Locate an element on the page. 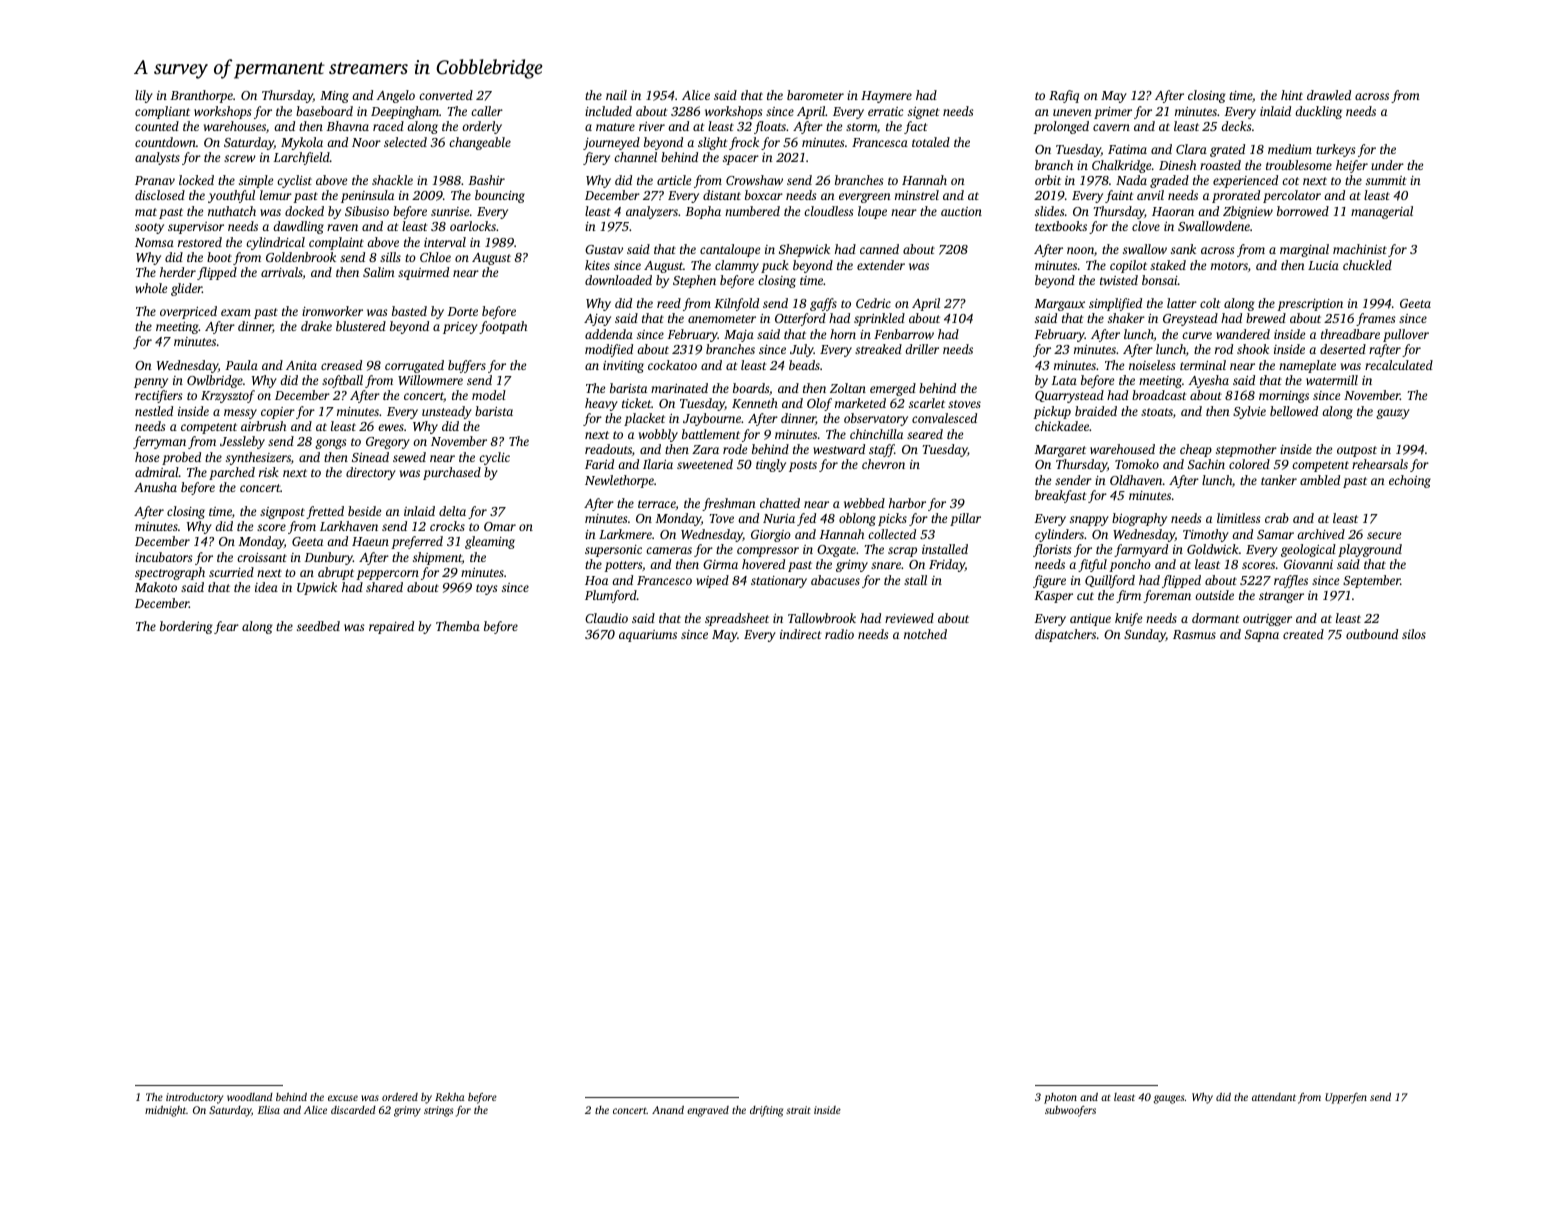  photon is located at coordinates (1060, 1098).
